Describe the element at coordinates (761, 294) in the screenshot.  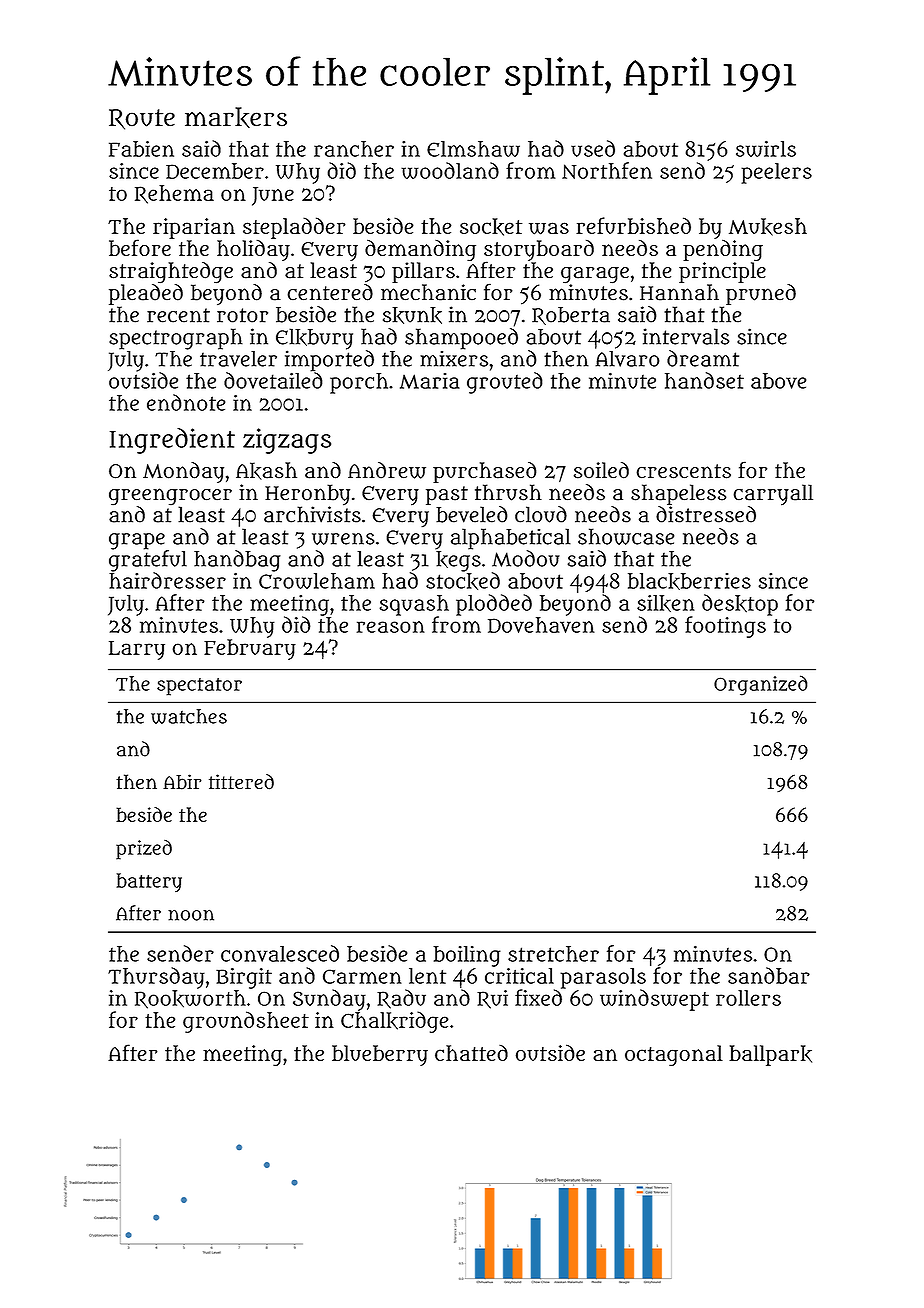
I see `pruned` at that location.
